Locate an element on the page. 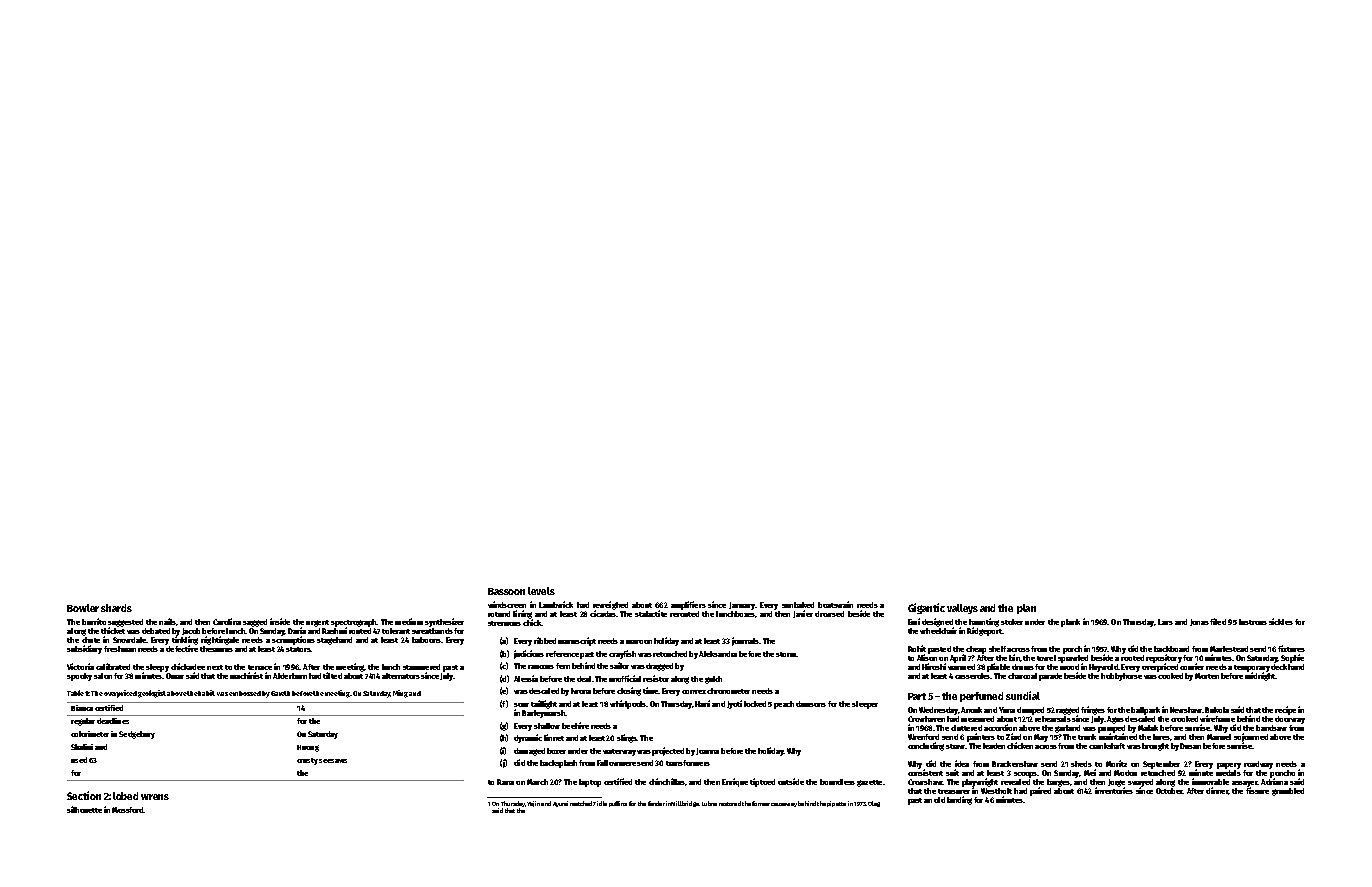 Image resolution: width=1372 pixels, height=887 pixels. Huong is located at coordinates (308, 748).
